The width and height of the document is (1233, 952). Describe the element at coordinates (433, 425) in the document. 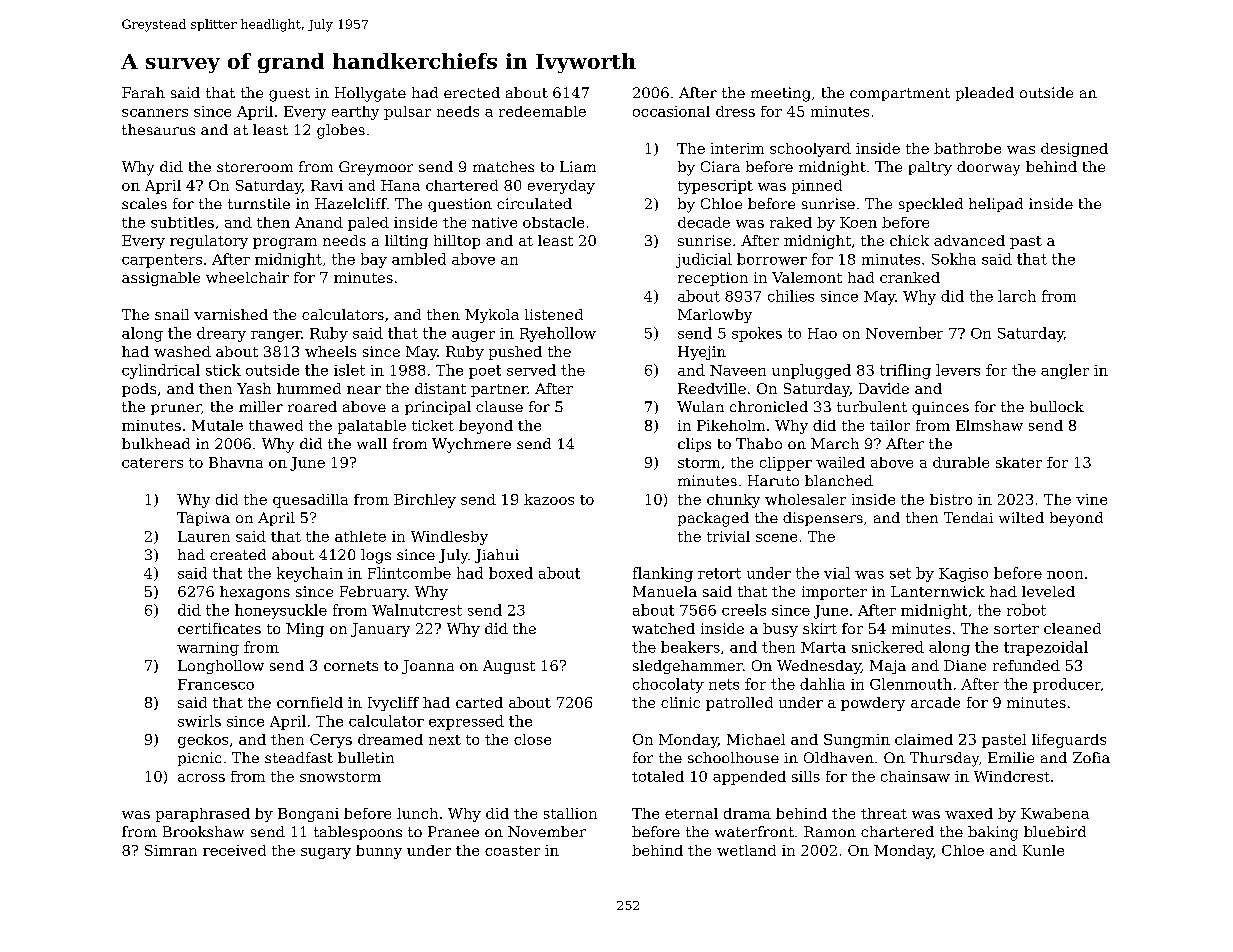

I see `ticket` at that location.
